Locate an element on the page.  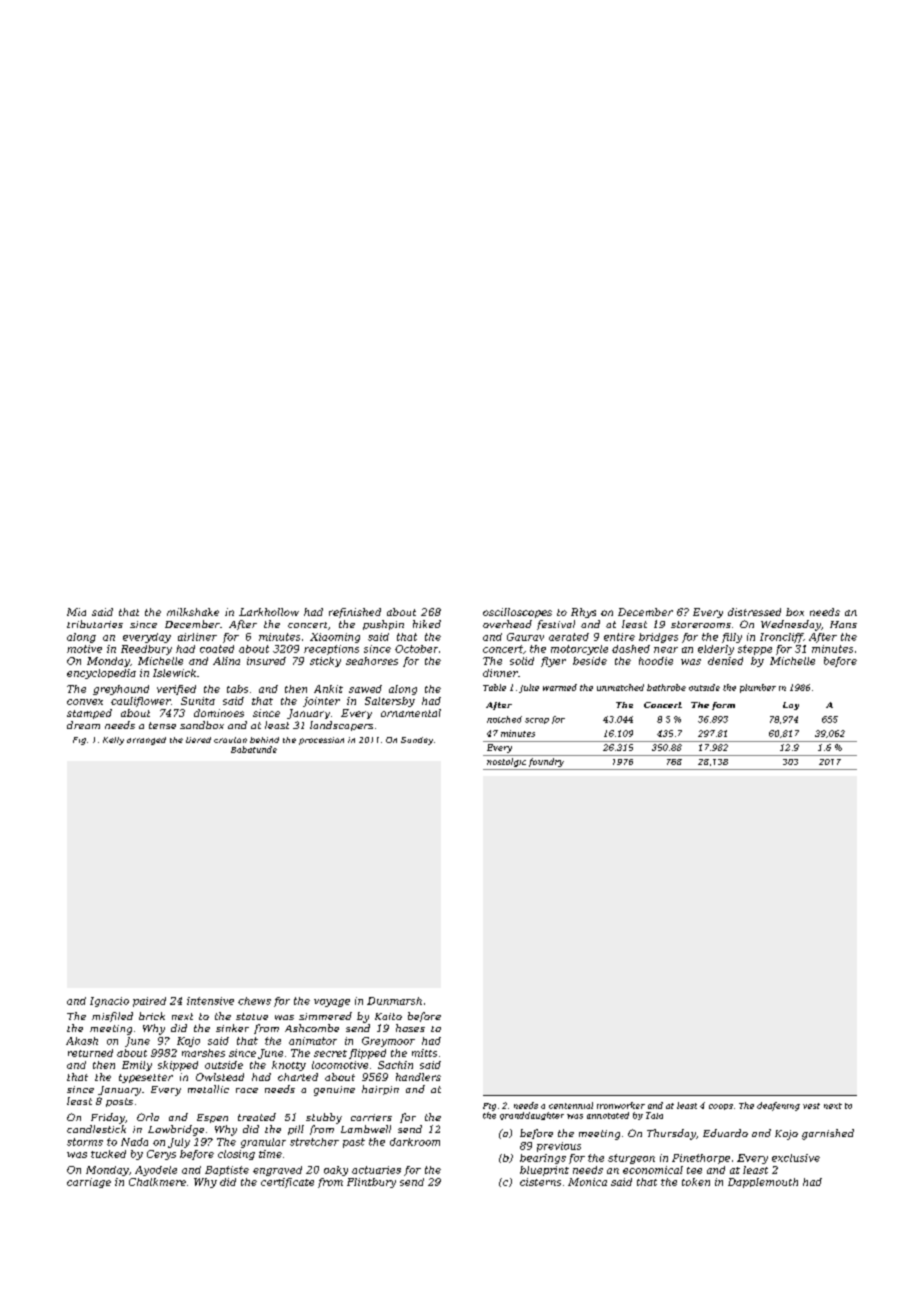
vest is located at coordinates (811, 1106).
